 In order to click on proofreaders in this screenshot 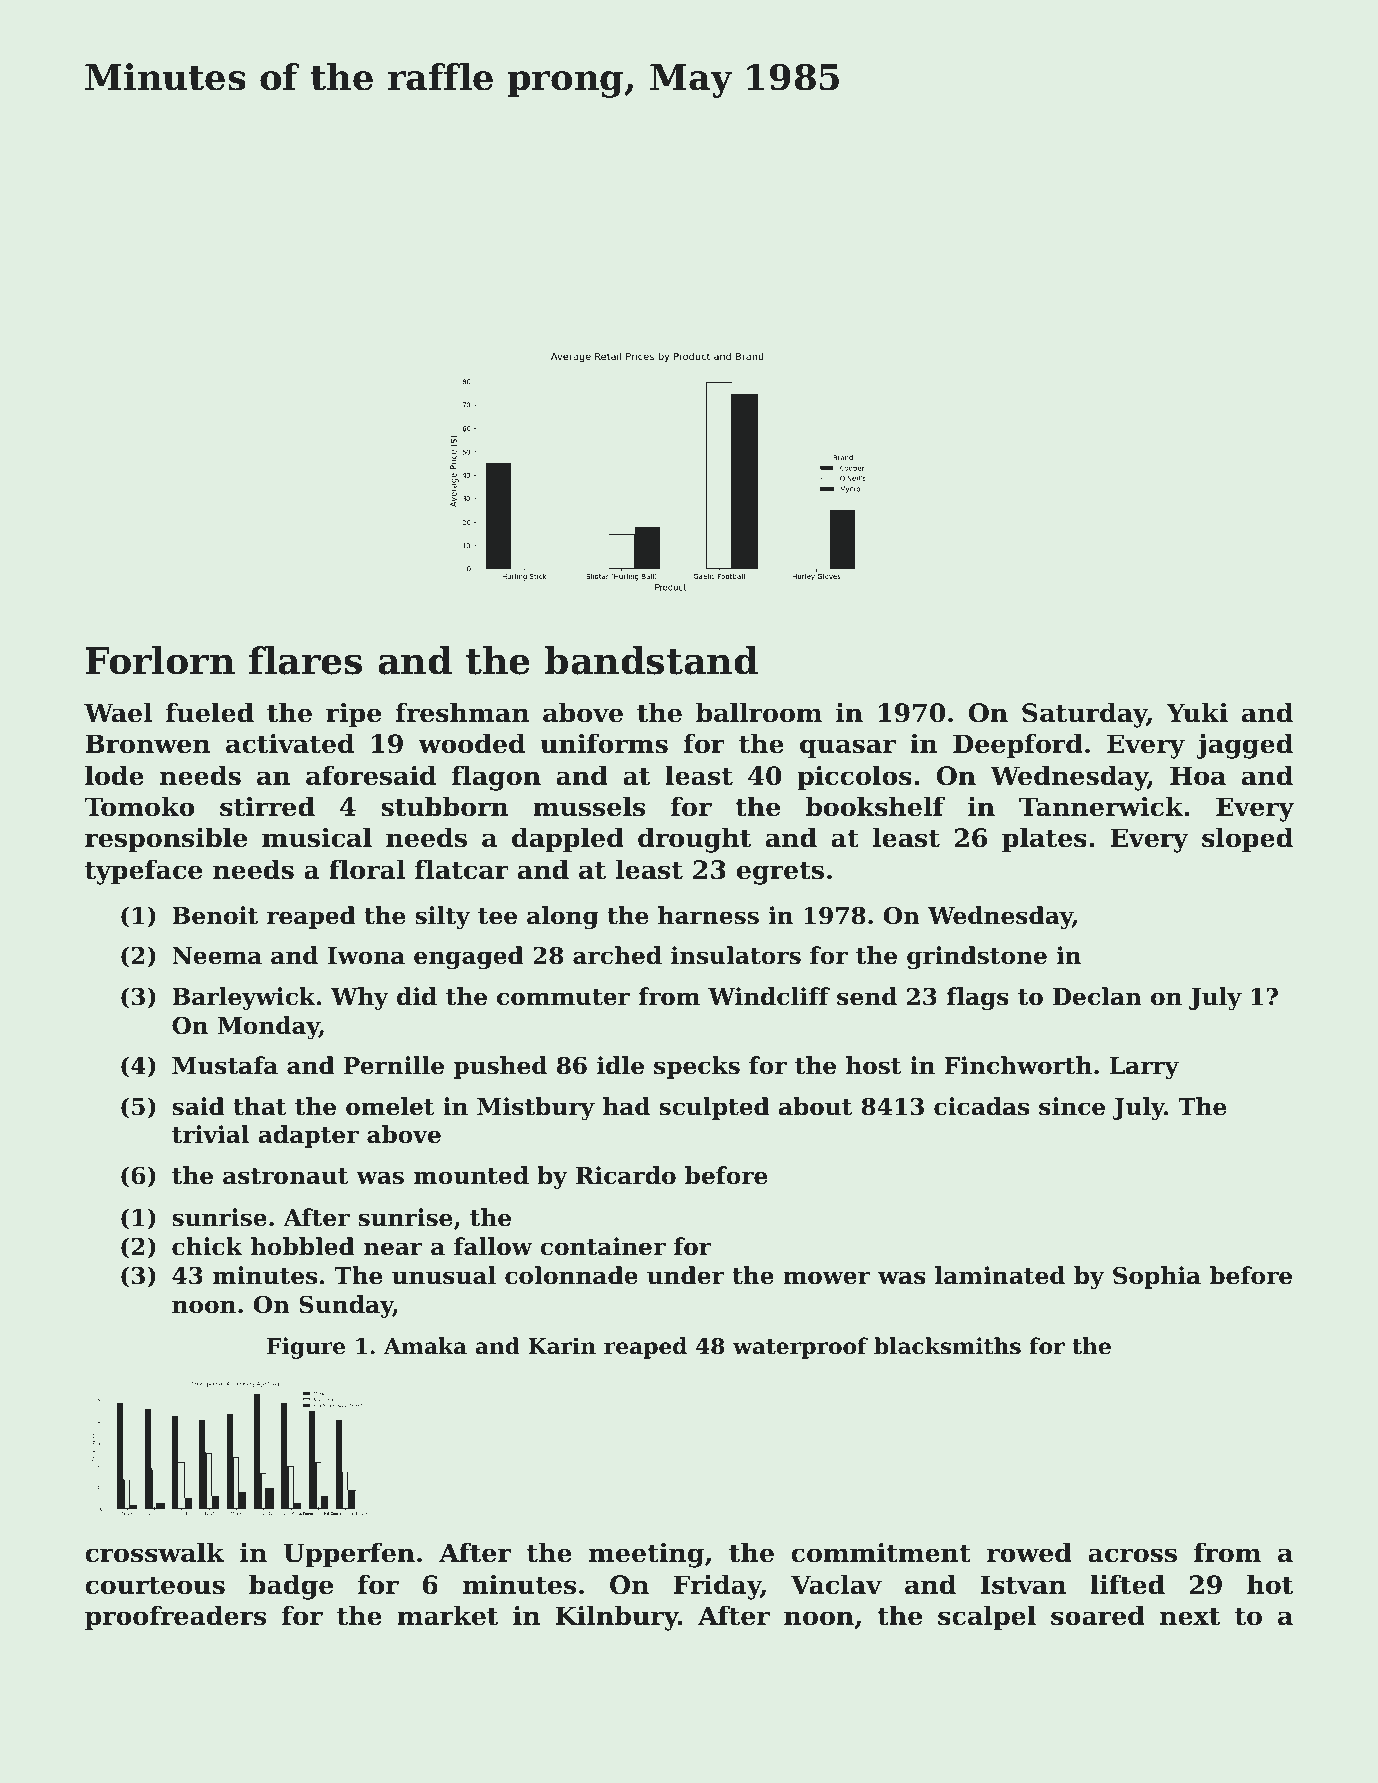, I will do `click(175, 1618)`.
